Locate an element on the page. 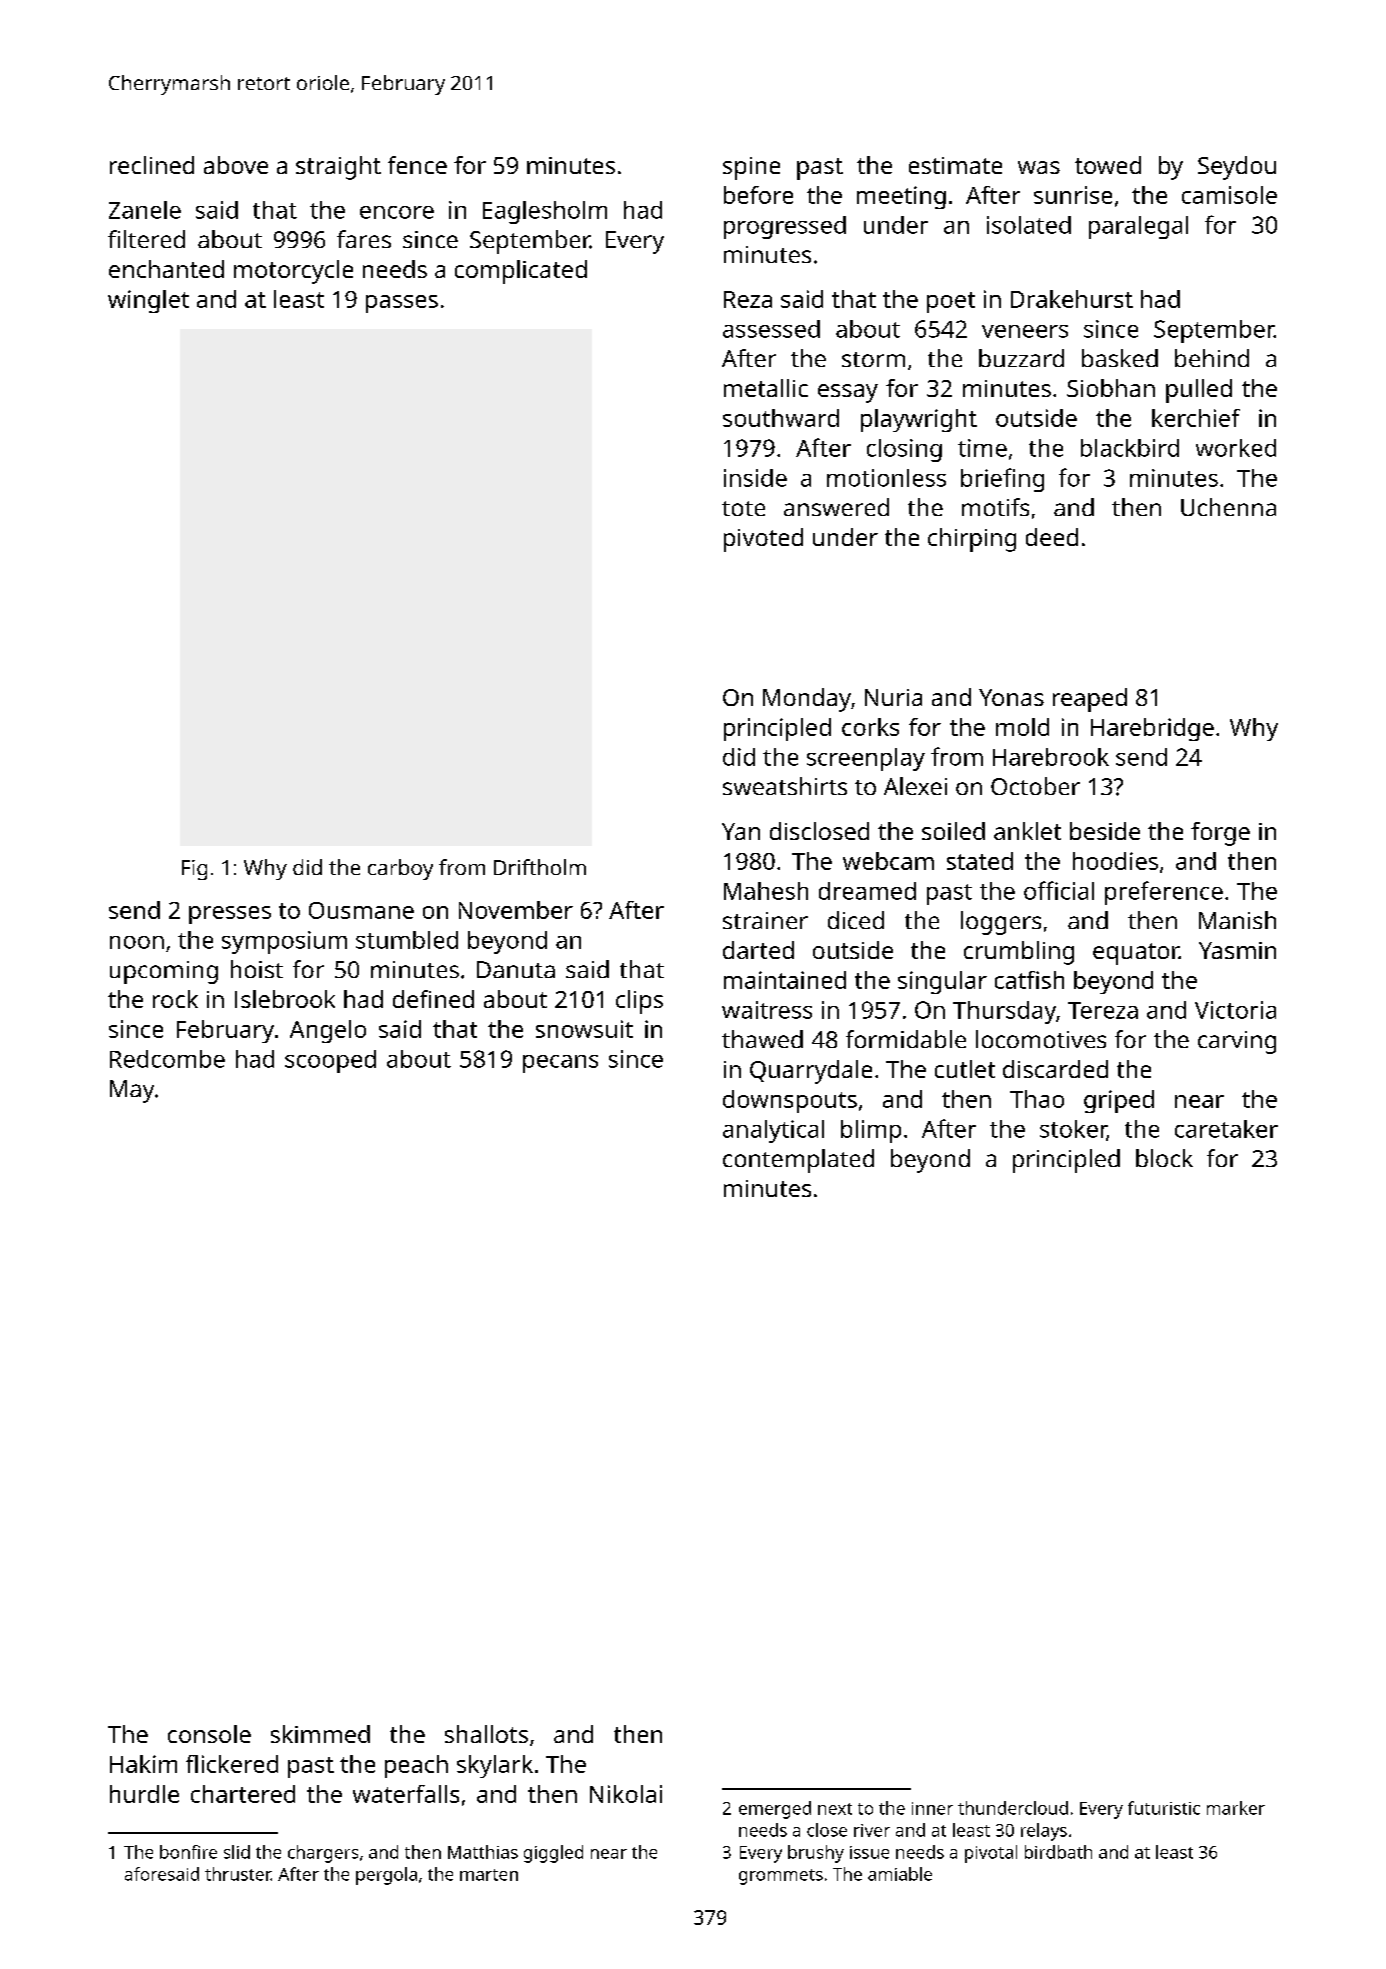 The width and height of the page is (1386, 1969). Nikolai is located at coordinates (626, 1794).
